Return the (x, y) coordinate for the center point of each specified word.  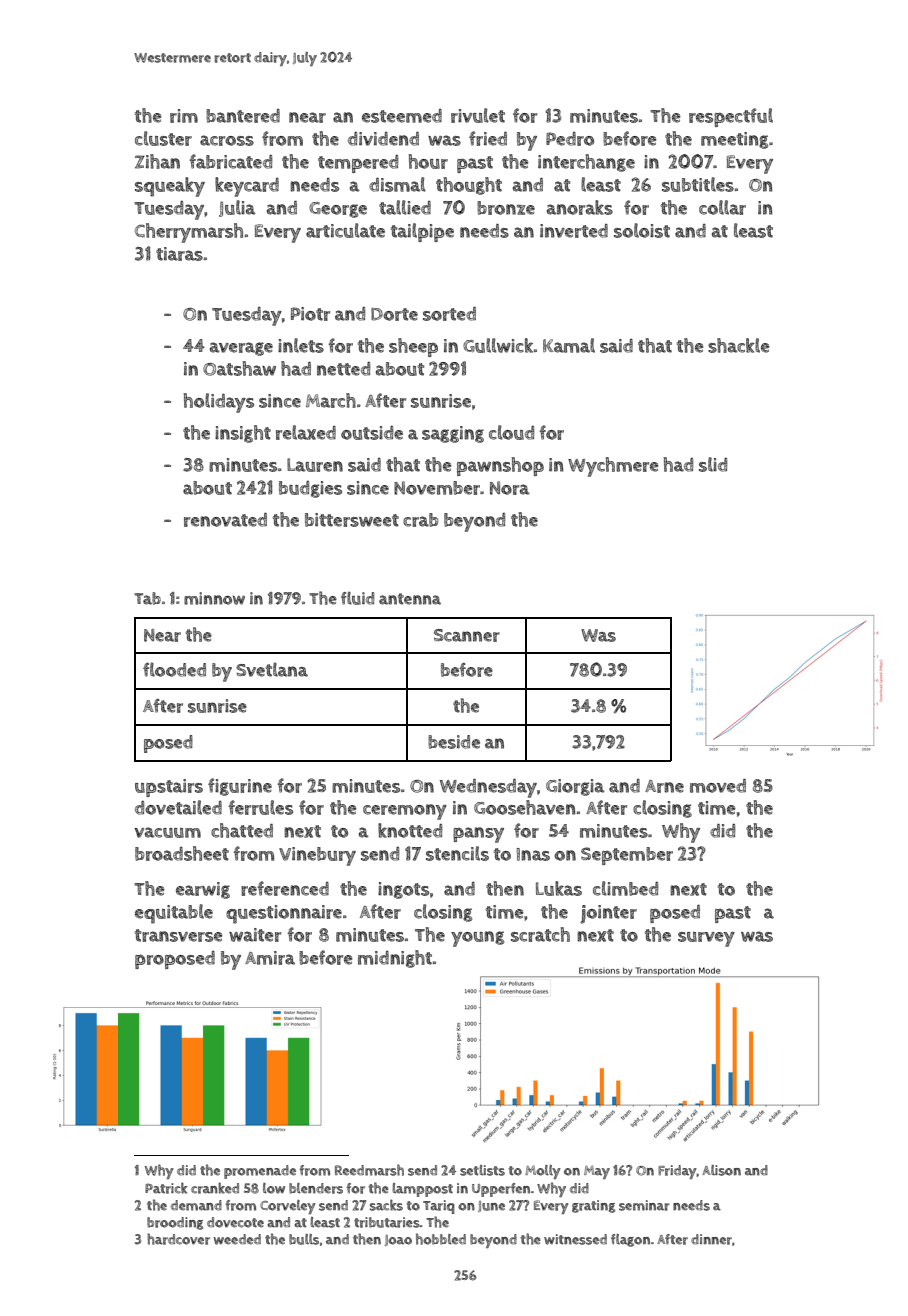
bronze (506, 208)
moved (718, 786)
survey (706, 939)
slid (713, 464)
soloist (642, 230)
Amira (270, 958)
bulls (304, 1239)
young (477, 939)
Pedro (570, 139)
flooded (174, 669)
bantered (243, 116)
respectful (731, 117)
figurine (240, 787)
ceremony (405, 812)
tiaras (179, 254)
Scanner (467, 635)
